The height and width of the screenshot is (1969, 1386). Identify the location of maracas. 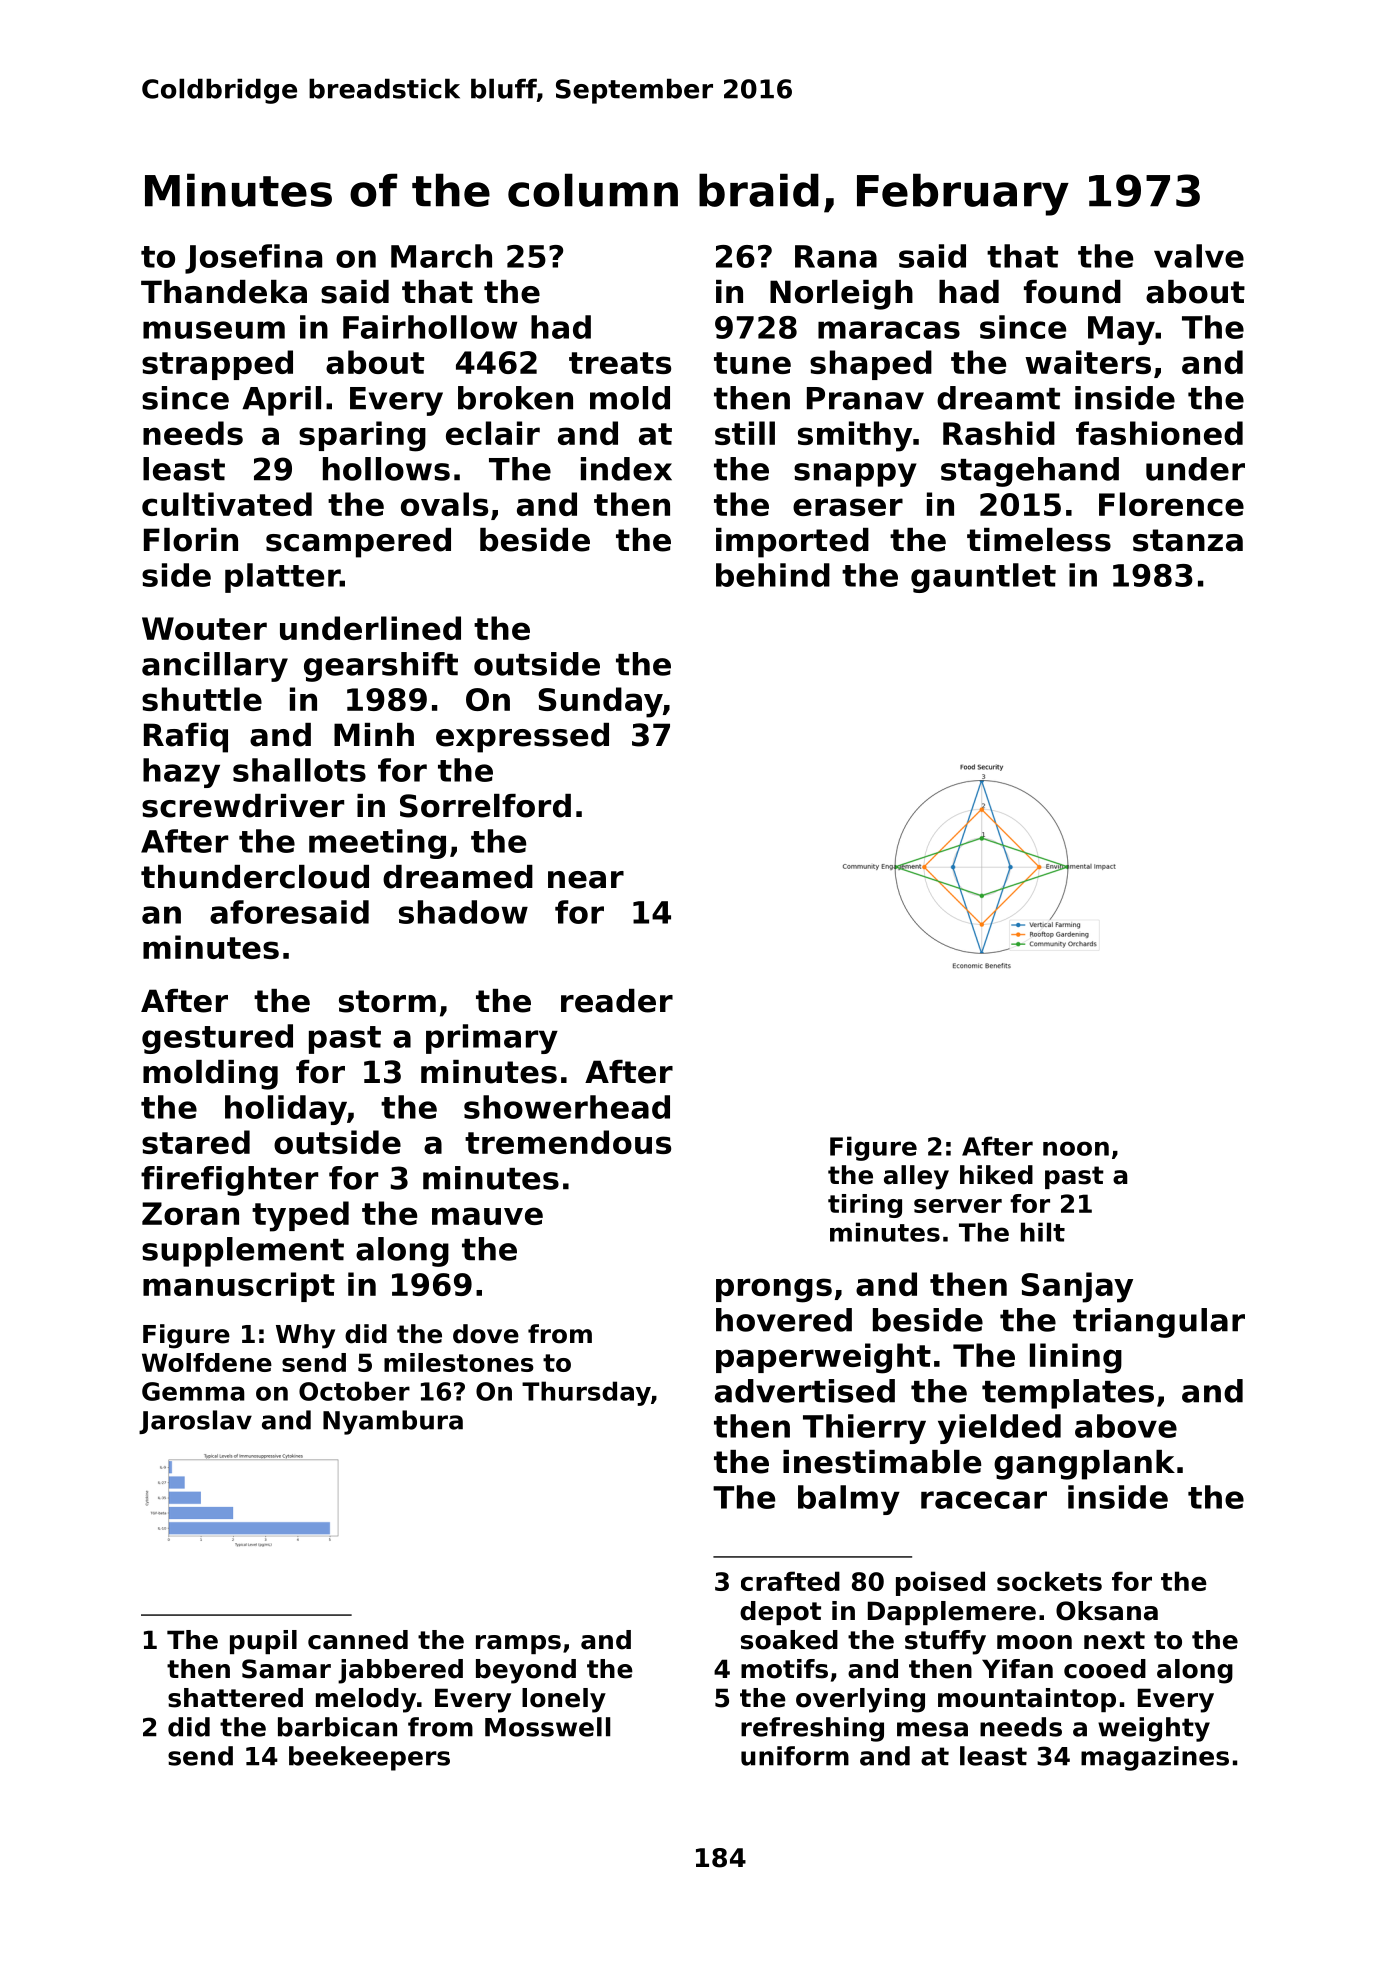
(889, 330).
